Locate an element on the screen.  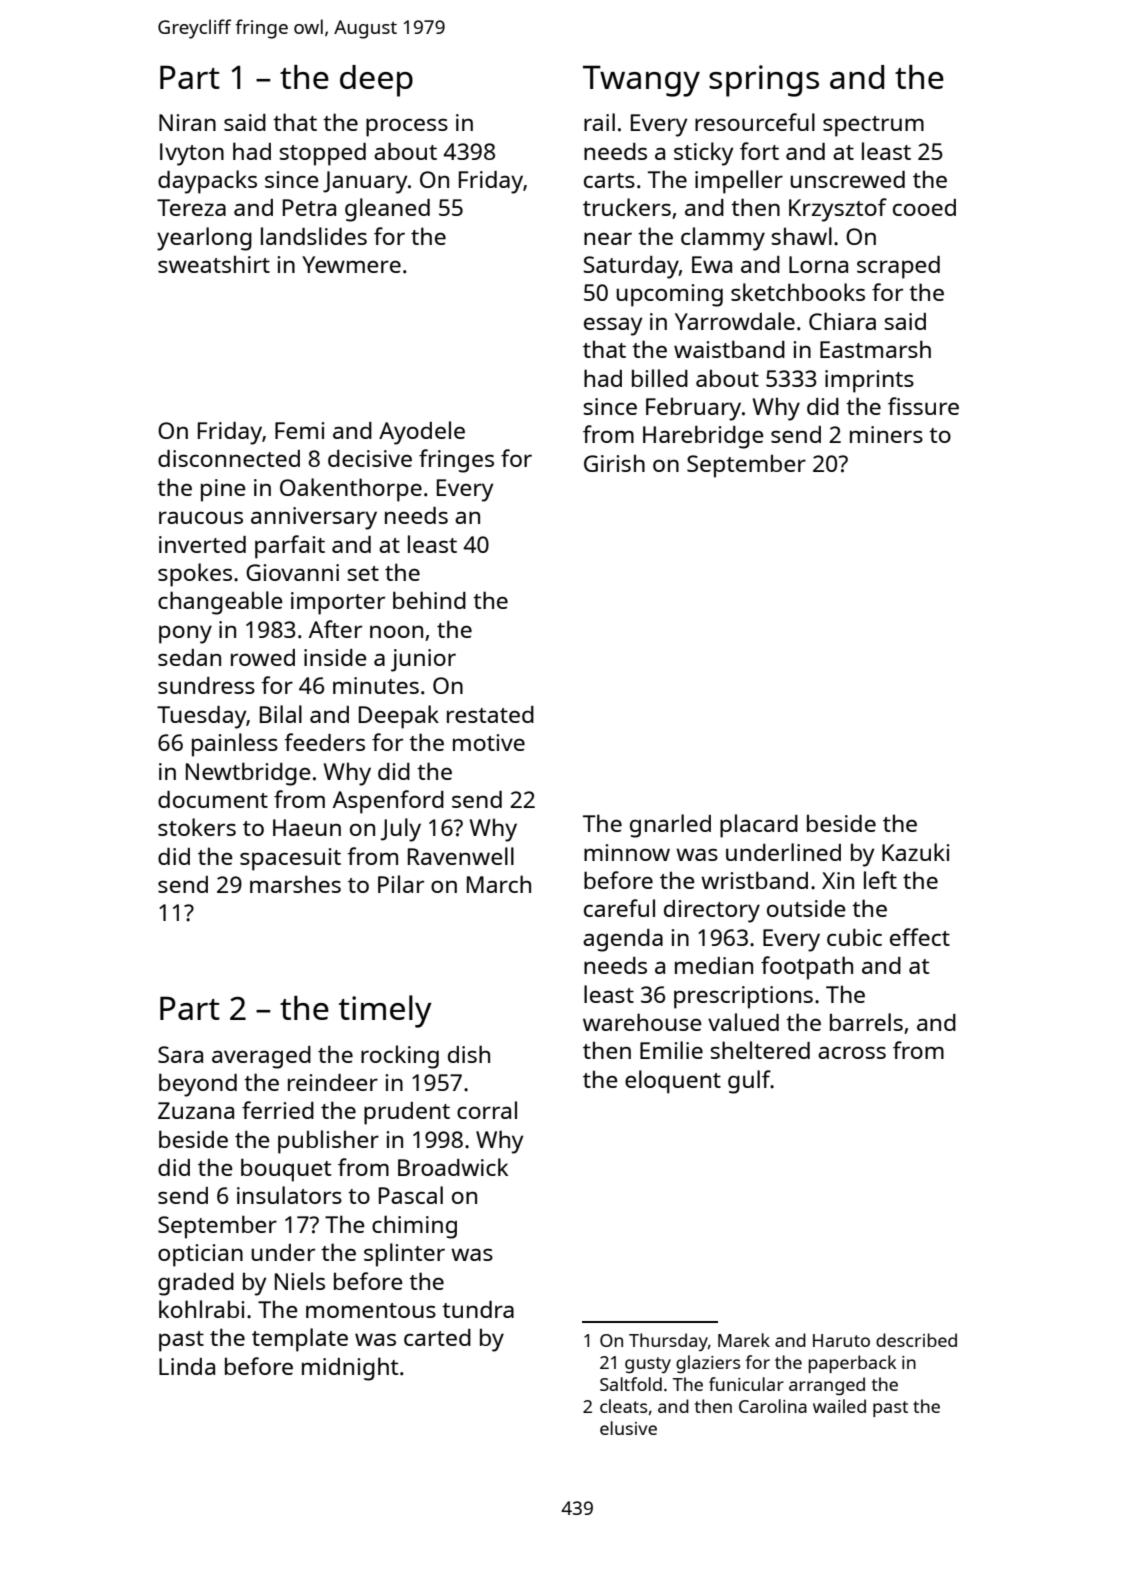
springs is located at coordinates (764, 81).
